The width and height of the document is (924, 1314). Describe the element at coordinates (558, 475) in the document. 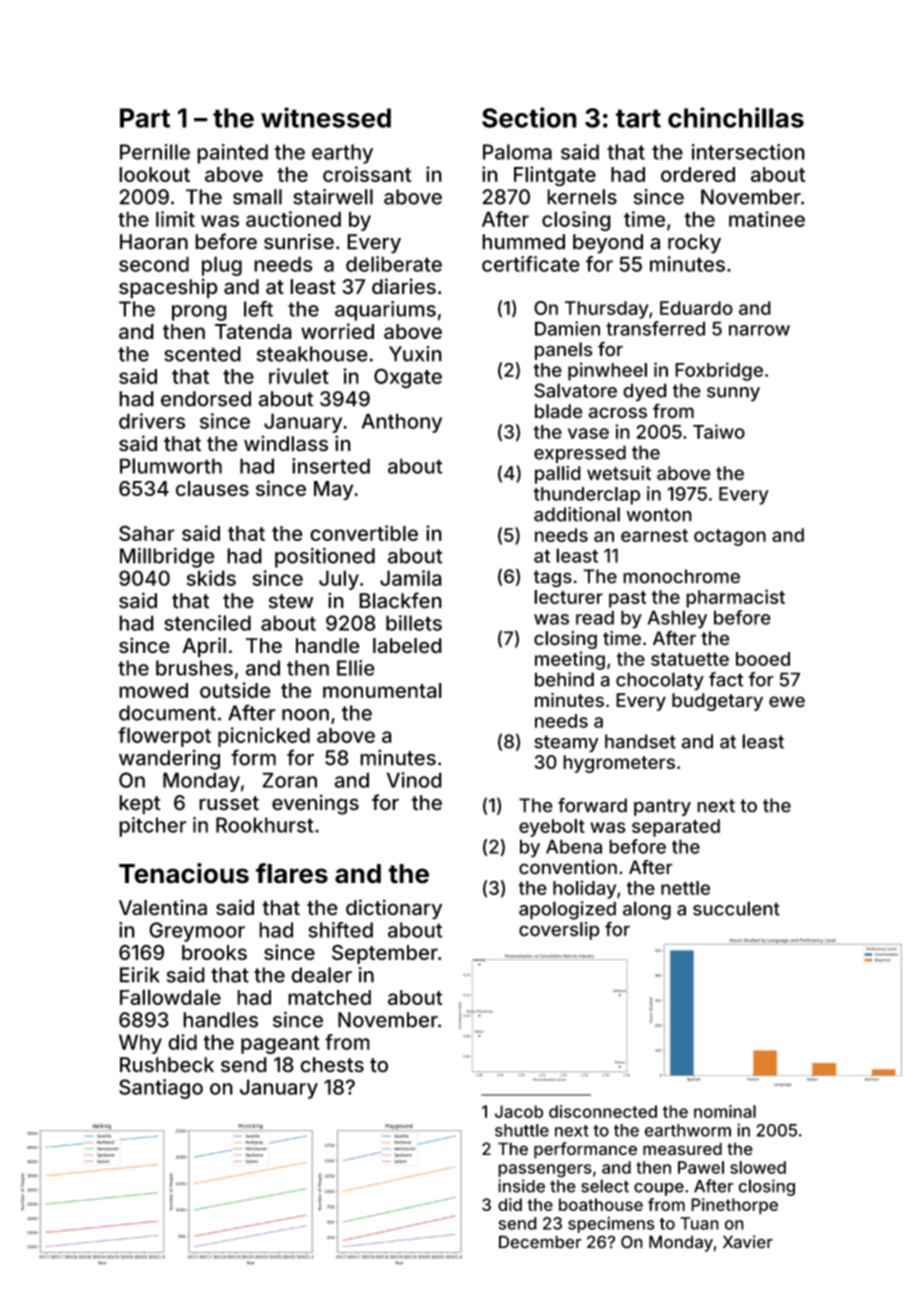

I see `pallid` at that location.
